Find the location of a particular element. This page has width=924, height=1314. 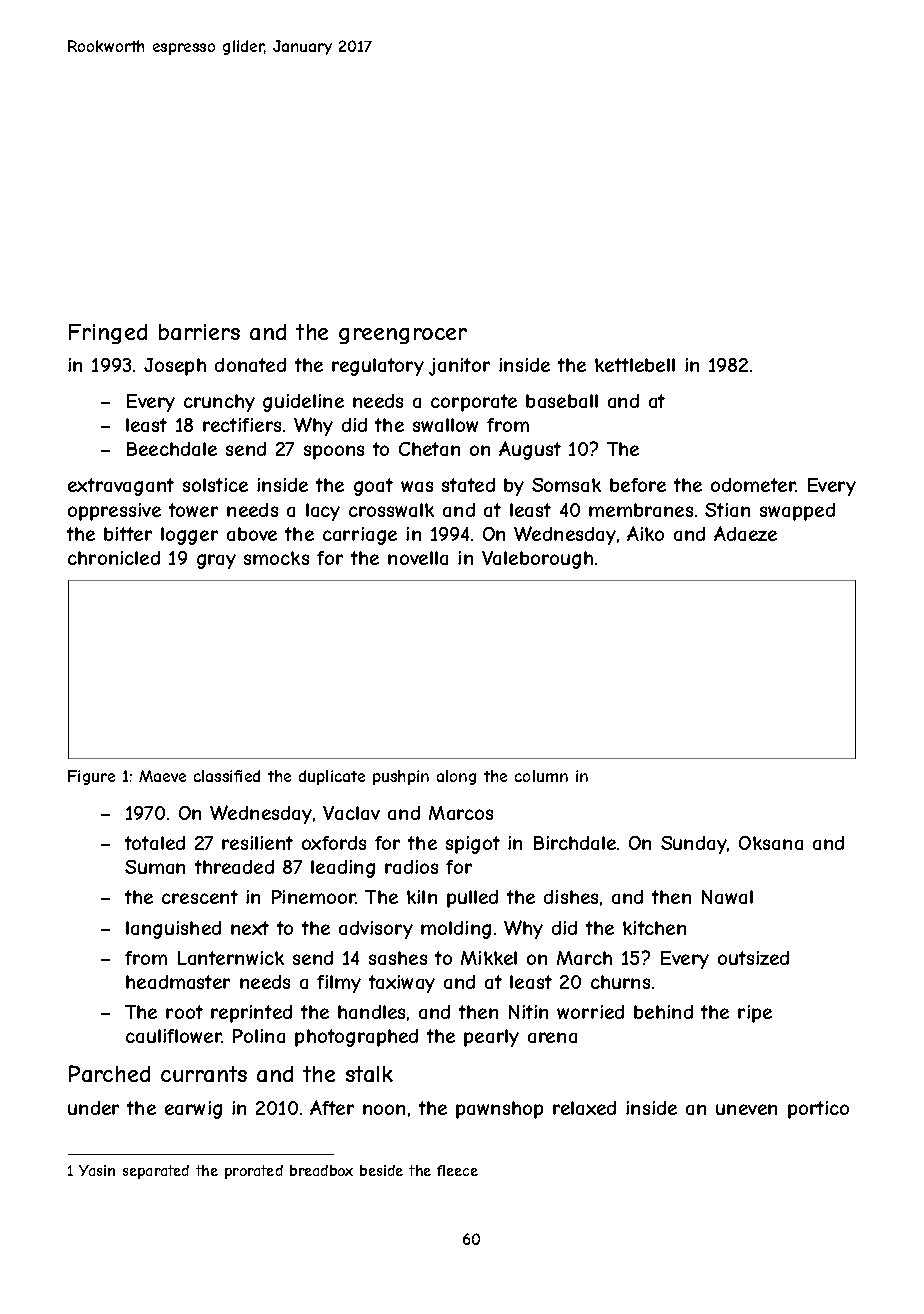

chronicled is located at coordinates (114, 558).
